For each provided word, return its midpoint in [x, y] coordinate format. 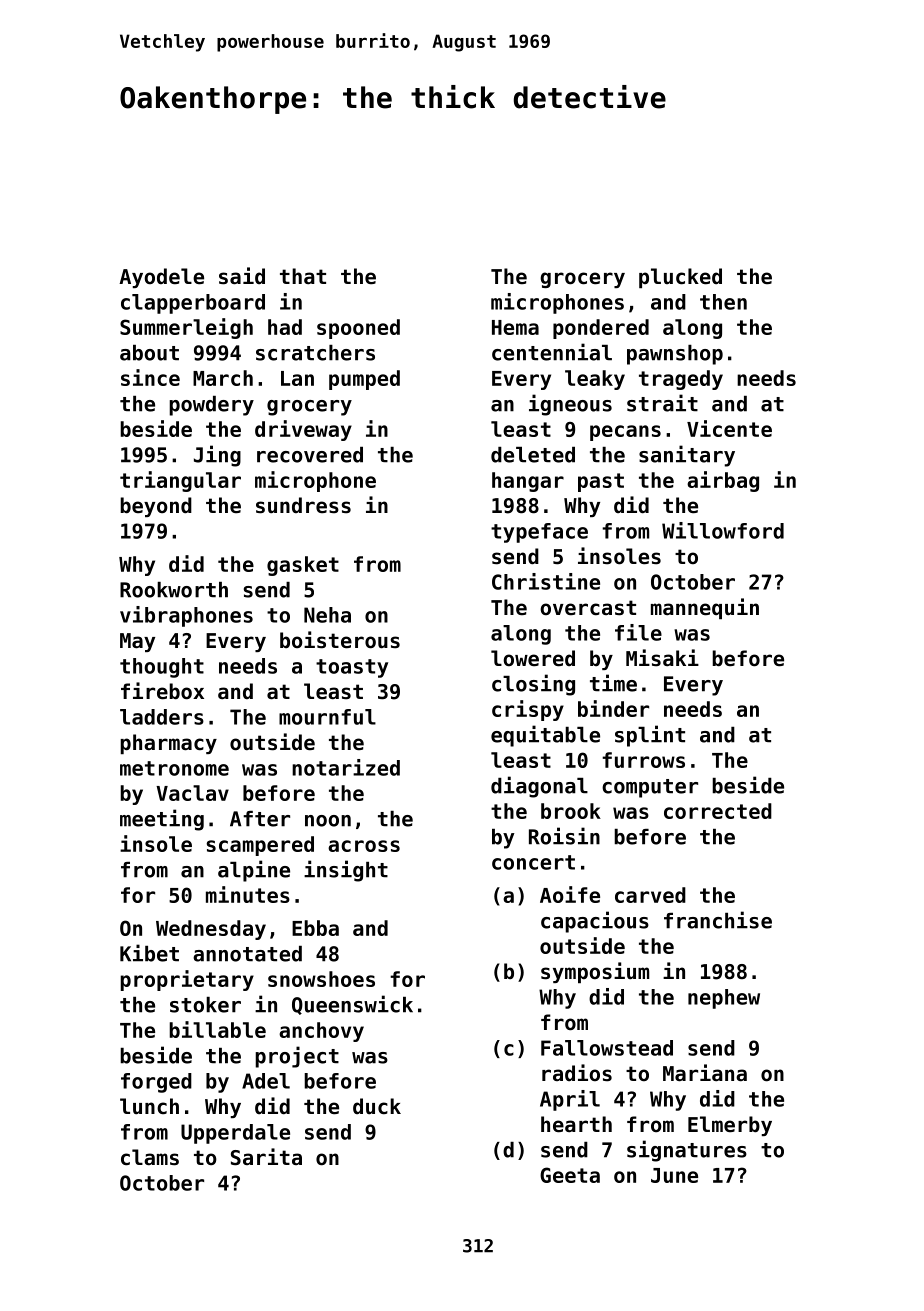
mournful [327, 717]
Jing [217, 456]
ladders [162, 717]
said [242, 276]
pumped [364, 380]
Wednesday [211, 930]
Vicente [729, 428]
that [303, 276]
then [723, 302]
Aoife [570, 894]
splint [650, 736]
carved [650, 895]
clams [150, 1157]
